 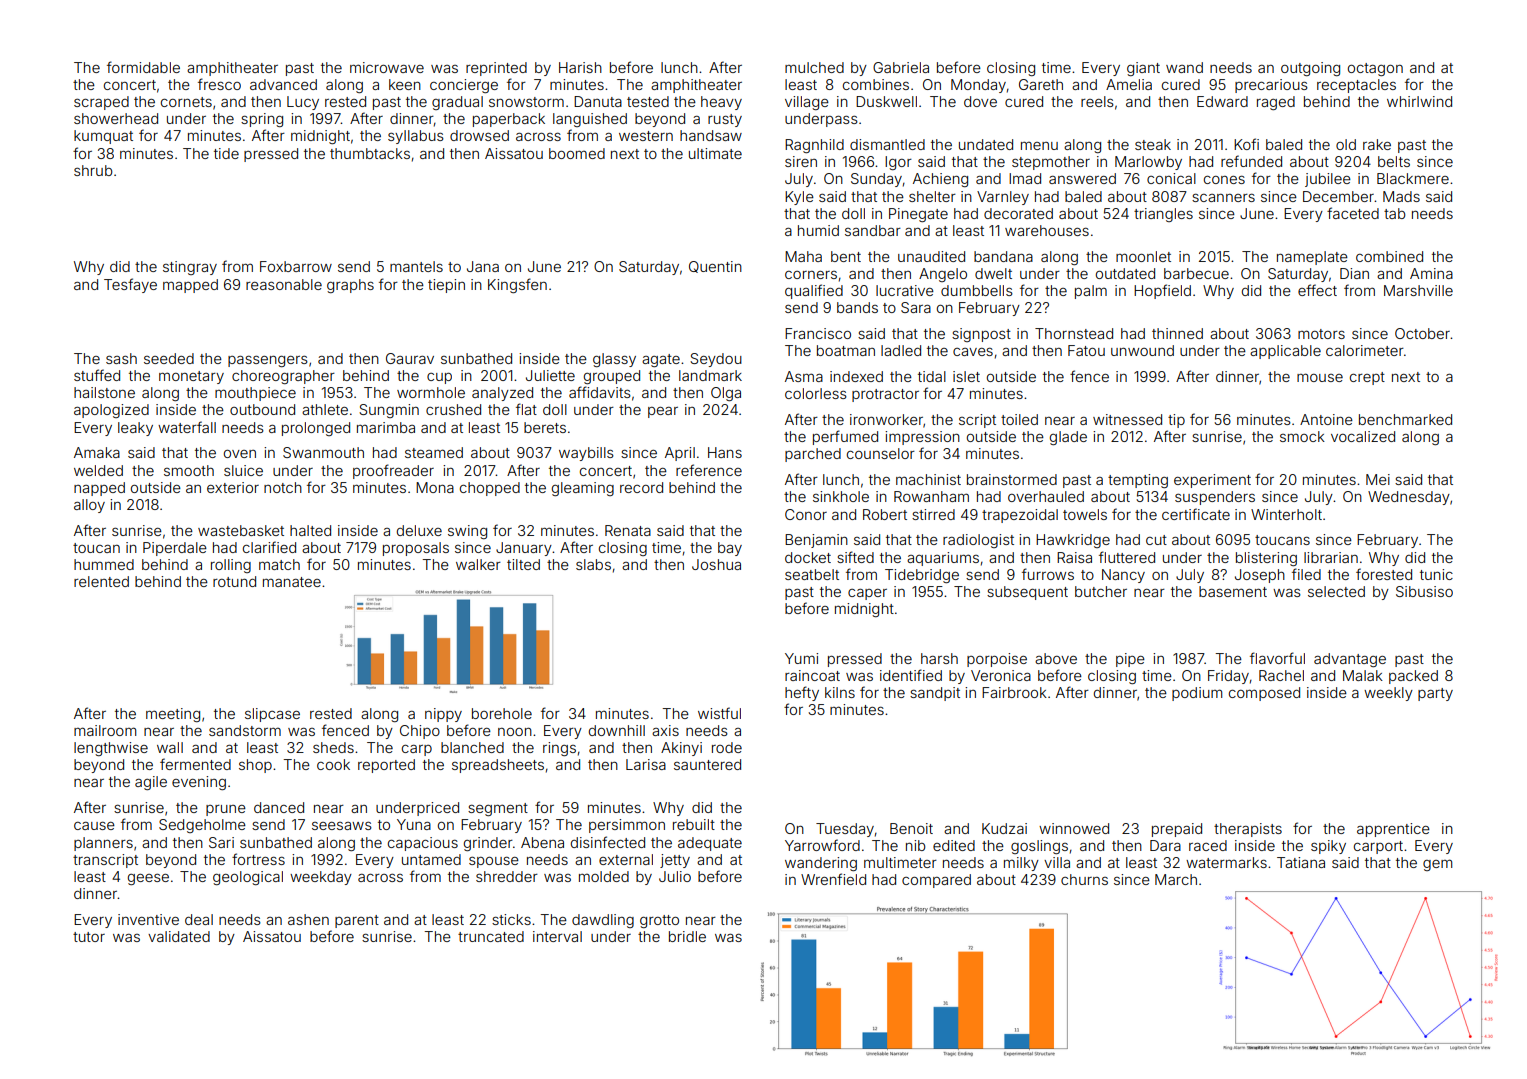 I want to click on rode, so click(x=727, y=747).
